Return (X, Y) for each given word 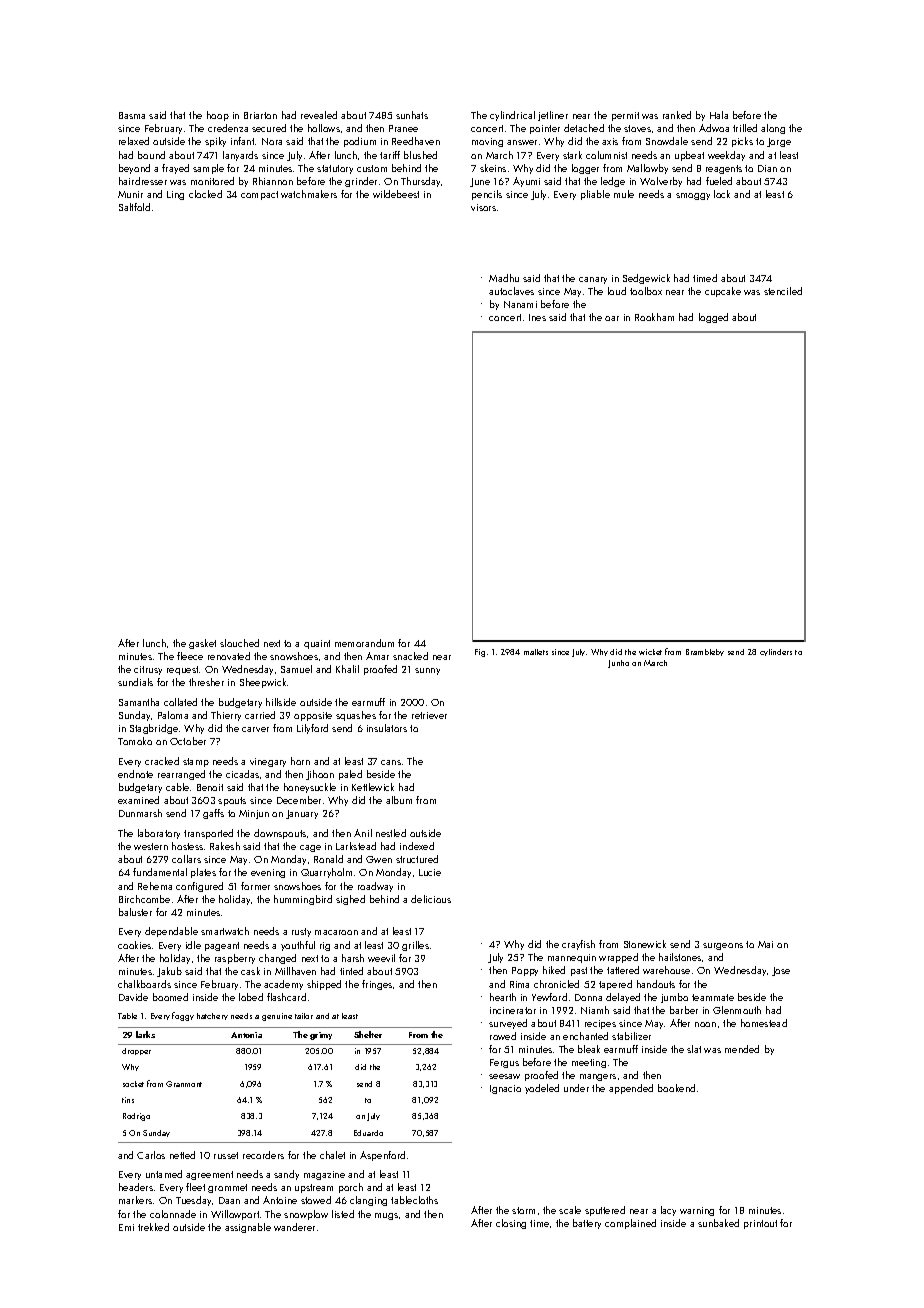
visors (483, 207)
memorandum (364, 643)
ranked (677, 115)
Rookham (654, 317)
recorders (263, 1155)
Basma (132, 115)
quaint (317, 644)
